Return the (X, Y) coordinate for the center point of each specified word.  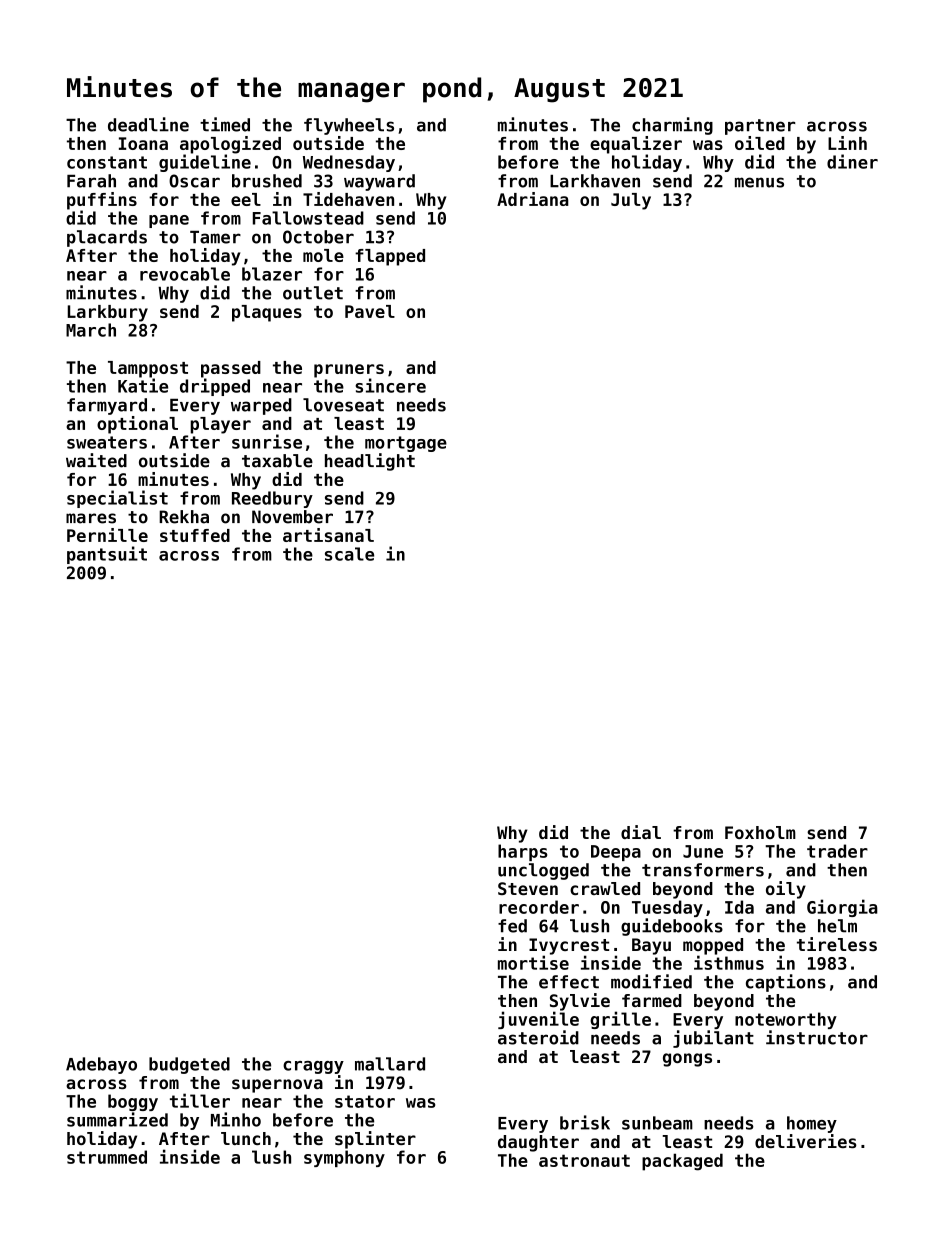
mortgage (406, 444)
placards (107, 238)
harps (522, 852)
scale (349, 554)
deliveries (806, 1141)
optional (137, 425)
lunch (246, 1138)
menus (759, 182)
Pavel (370, 311)
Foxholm (760, 832)
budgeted (189, 1065)
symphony (344, 1158)
